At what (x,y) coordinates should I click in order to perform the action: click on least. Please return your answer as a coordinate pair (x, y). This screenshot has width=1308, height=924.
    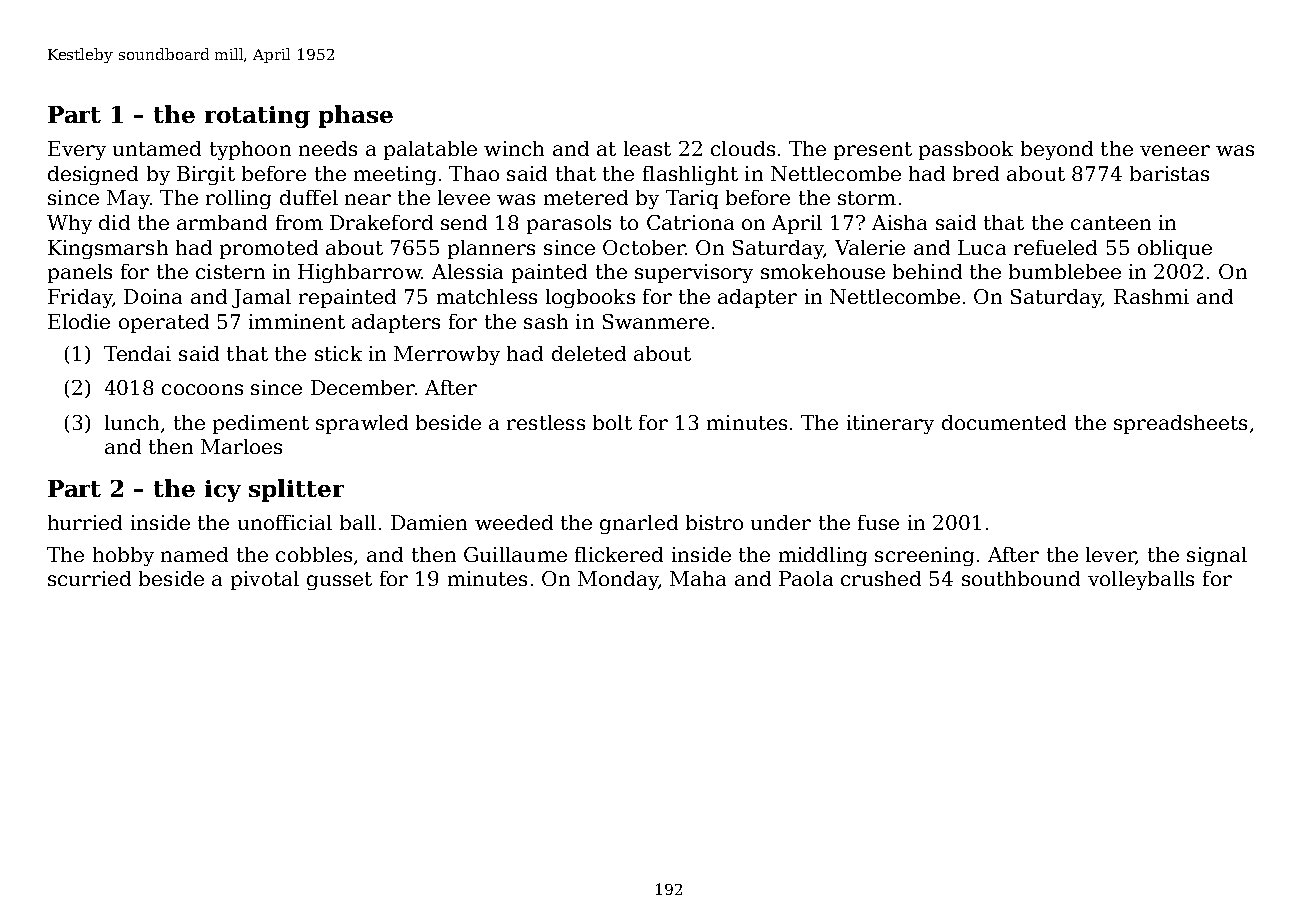
    Looking at the image, I should click on (647, 148).
